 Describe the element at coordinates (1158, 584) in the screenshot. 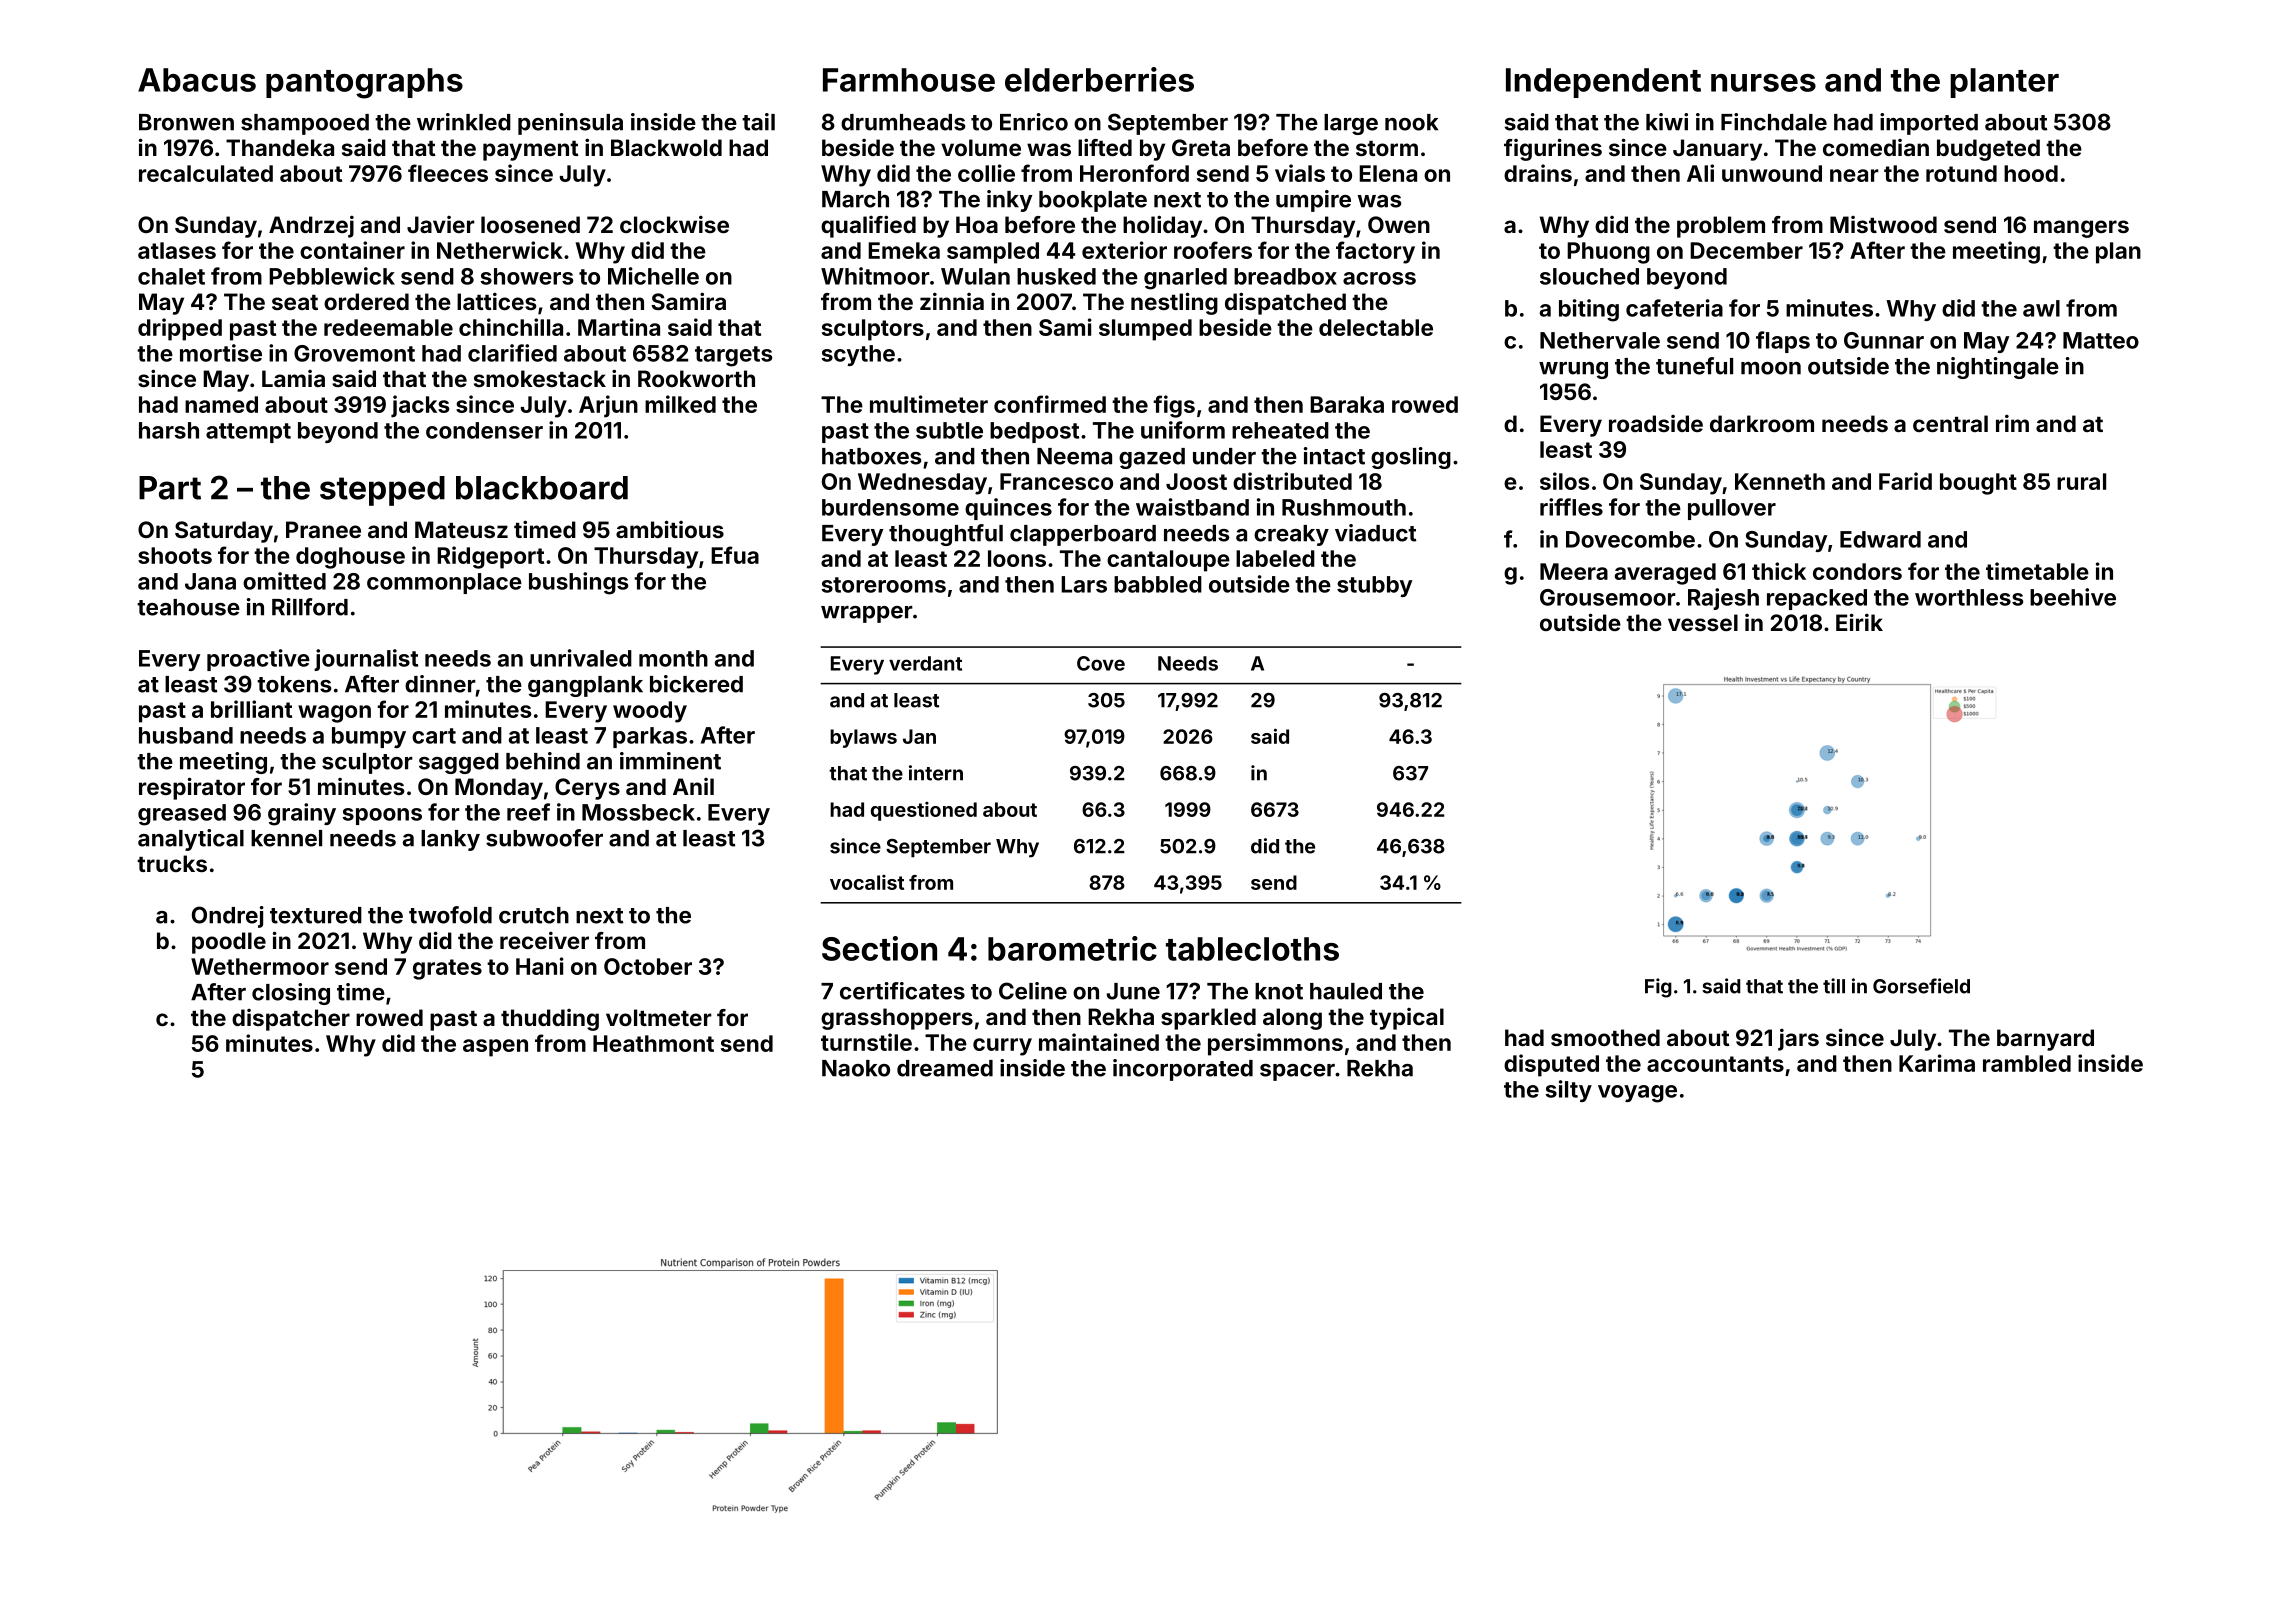

I see `babbled` at that location.
